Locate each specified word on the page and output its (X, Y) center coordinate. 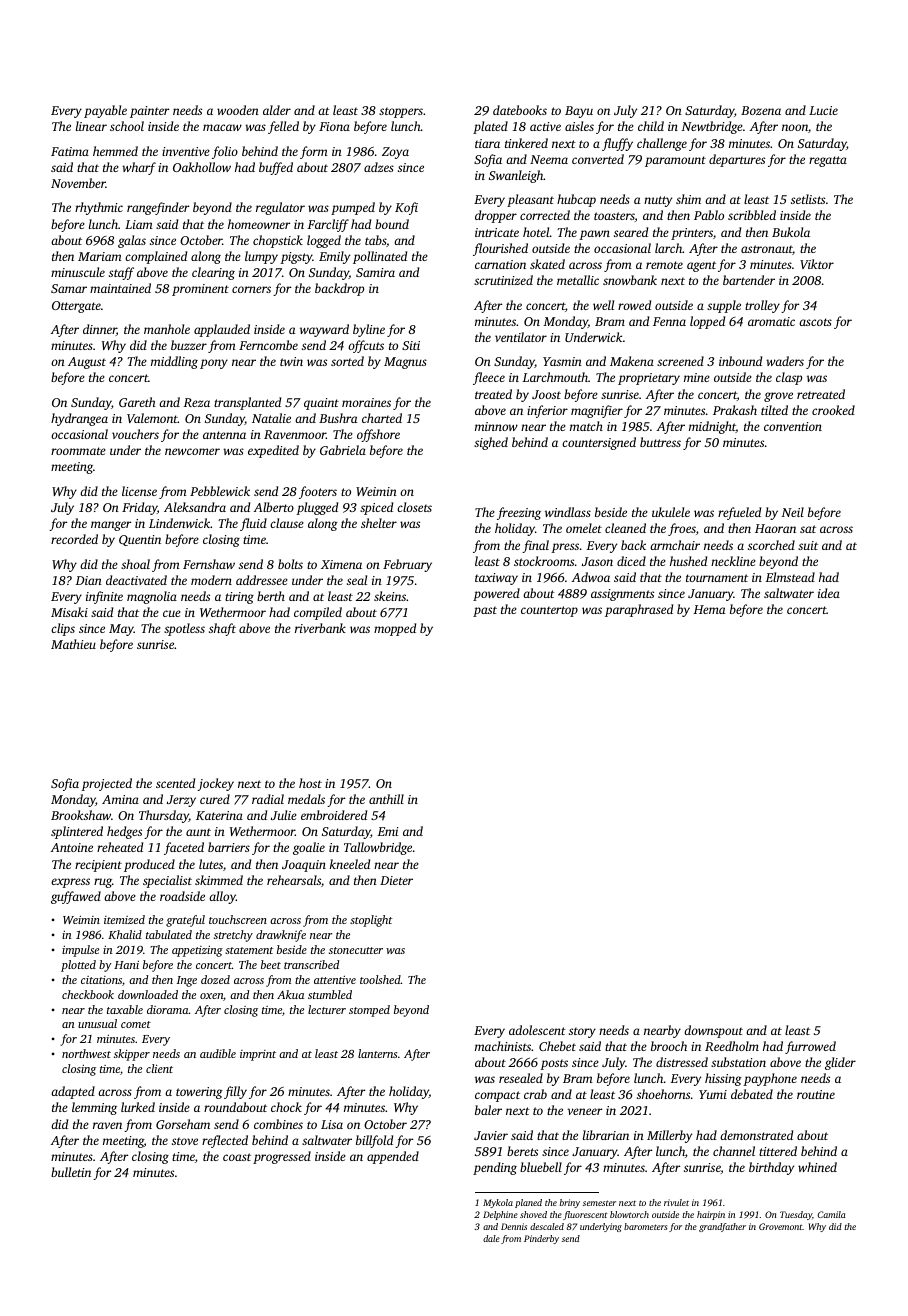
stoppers (401, 112)
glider (840, 1063)
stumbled (330, 994)
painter (149, 112)
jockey (215, 784)
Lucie (823, 110)
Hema (709, 609)
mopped (395, 629)
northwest (86, 1053)
